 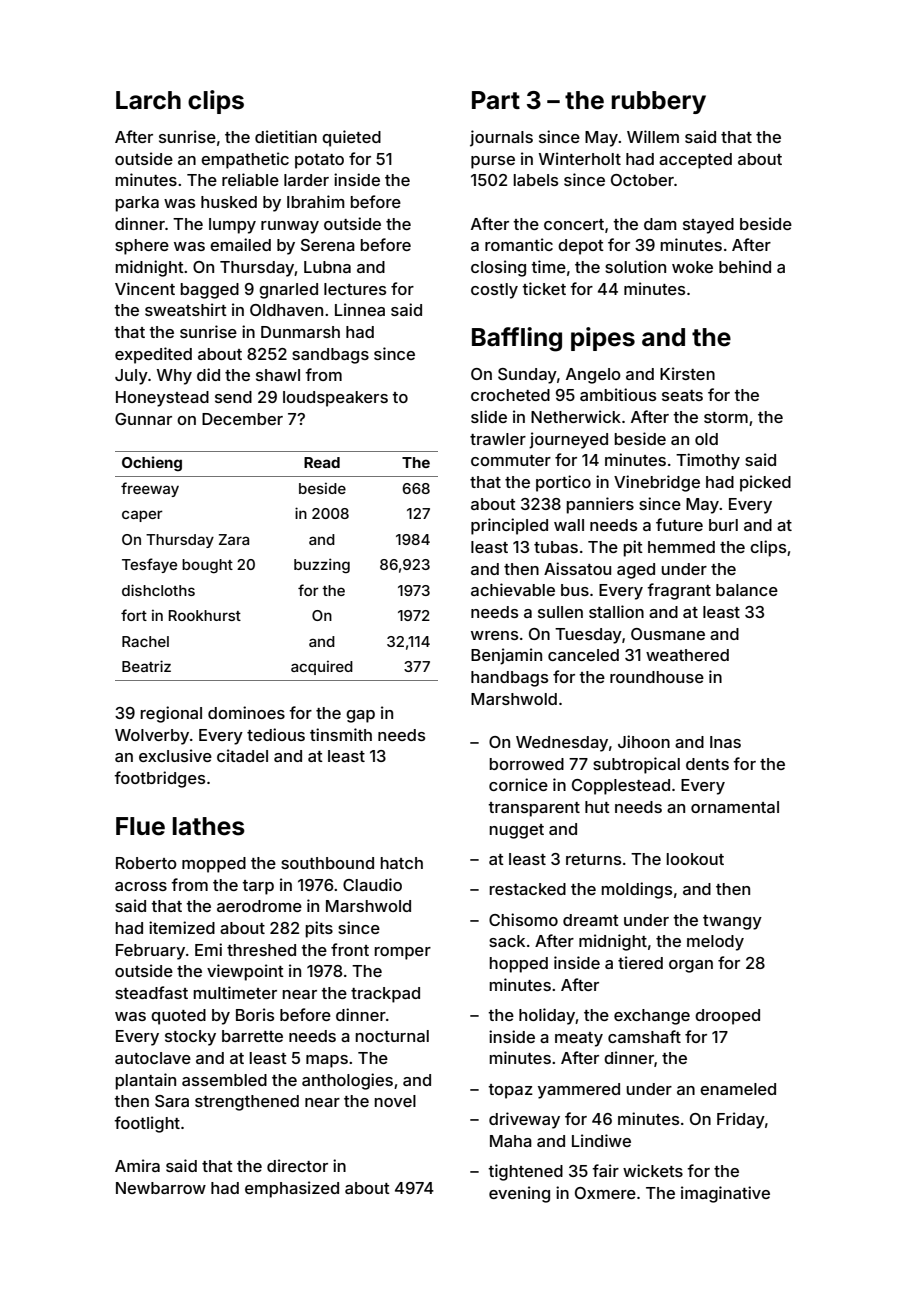 I want to click on barrette, so click(x=252, y=1036).
